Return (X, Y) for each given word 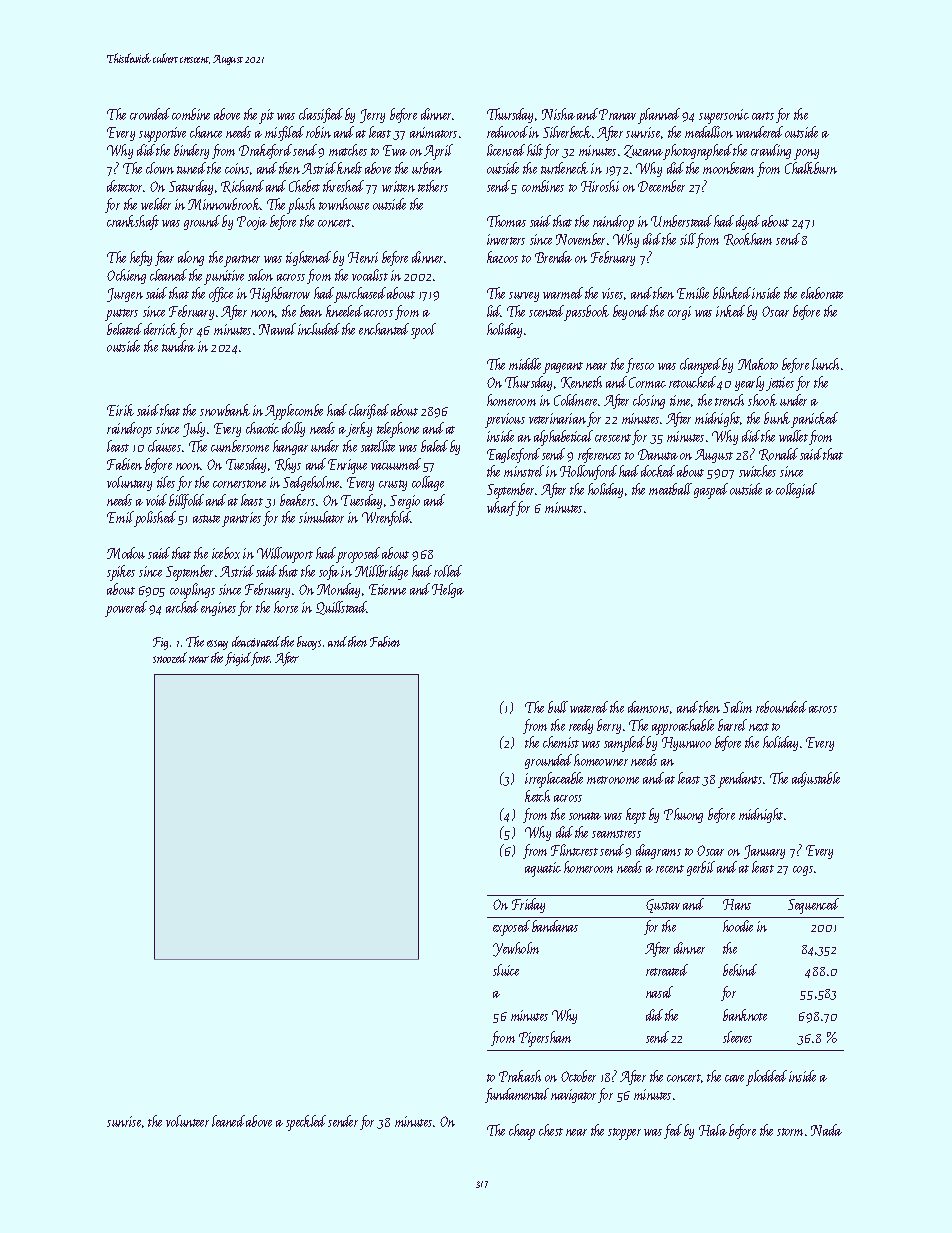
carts (763, 116)
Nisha (558, 114)
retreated (667, 970)
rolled (448, 571)
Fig (160, 643)
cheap (522, 1132)
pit (267, 116)
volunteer (187, 1121)
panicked (815, 420)
